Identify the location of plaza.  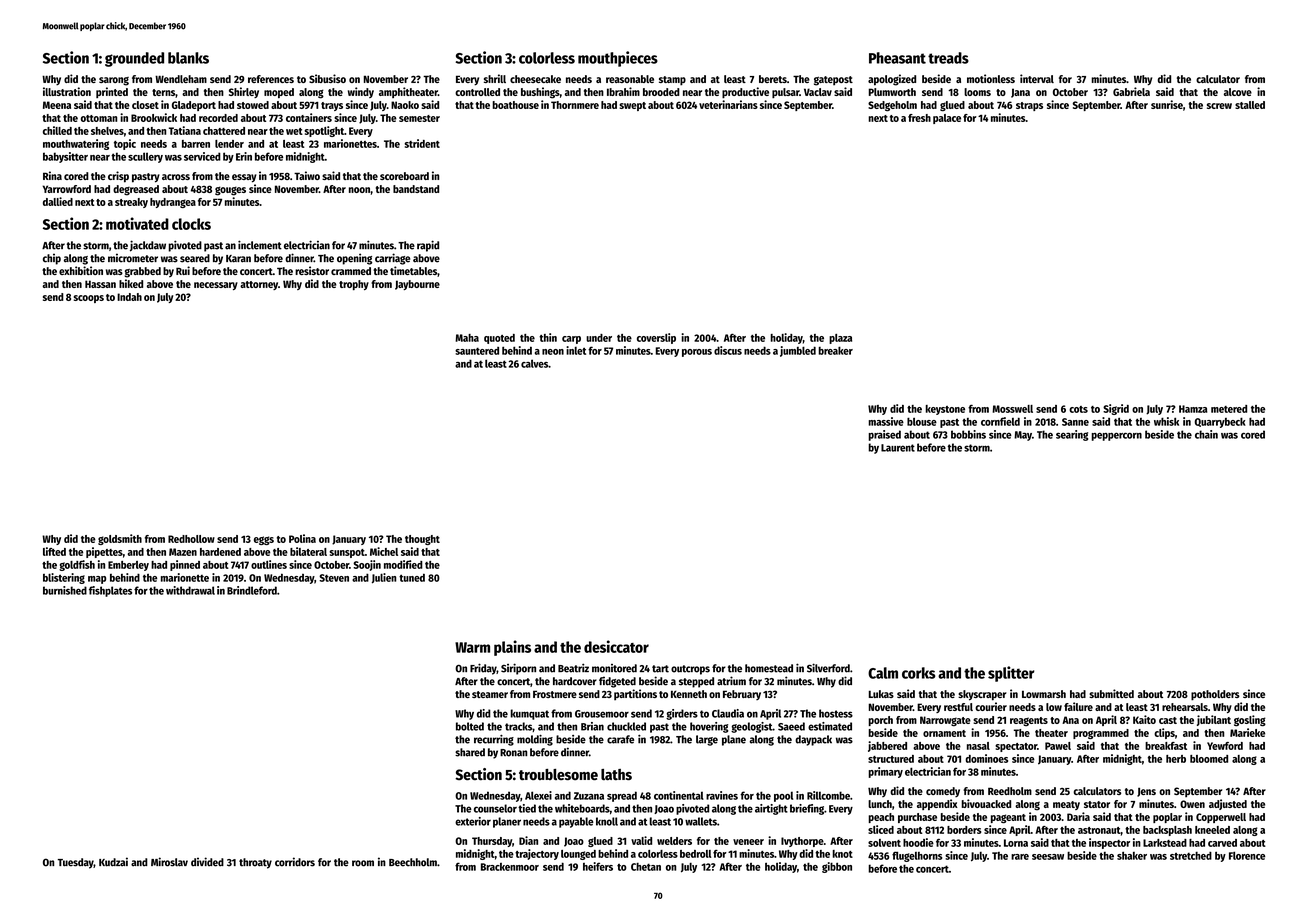
(840, 339).
